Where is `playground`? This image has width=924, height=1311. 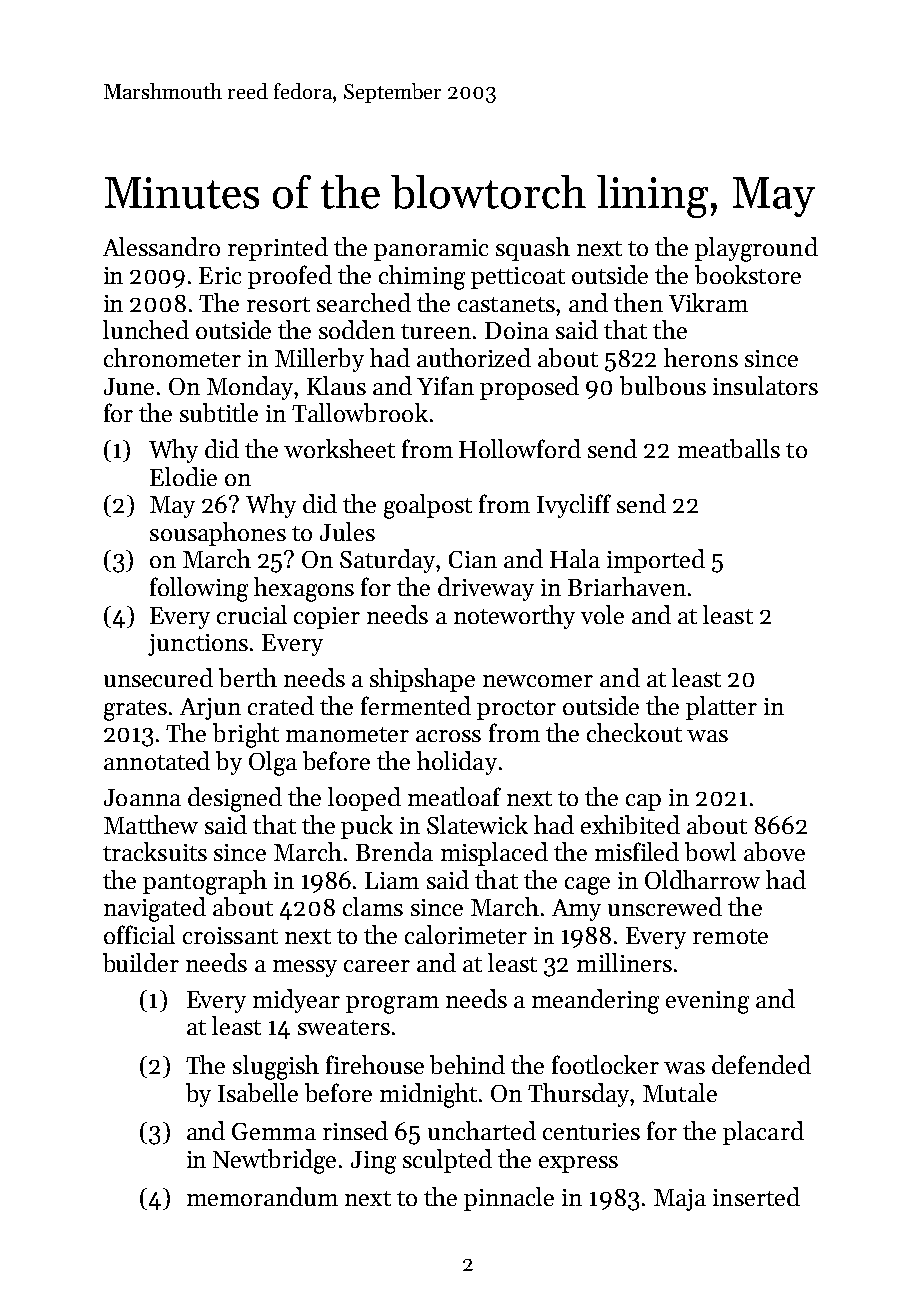 playground is located at coordinates (756, 249).
